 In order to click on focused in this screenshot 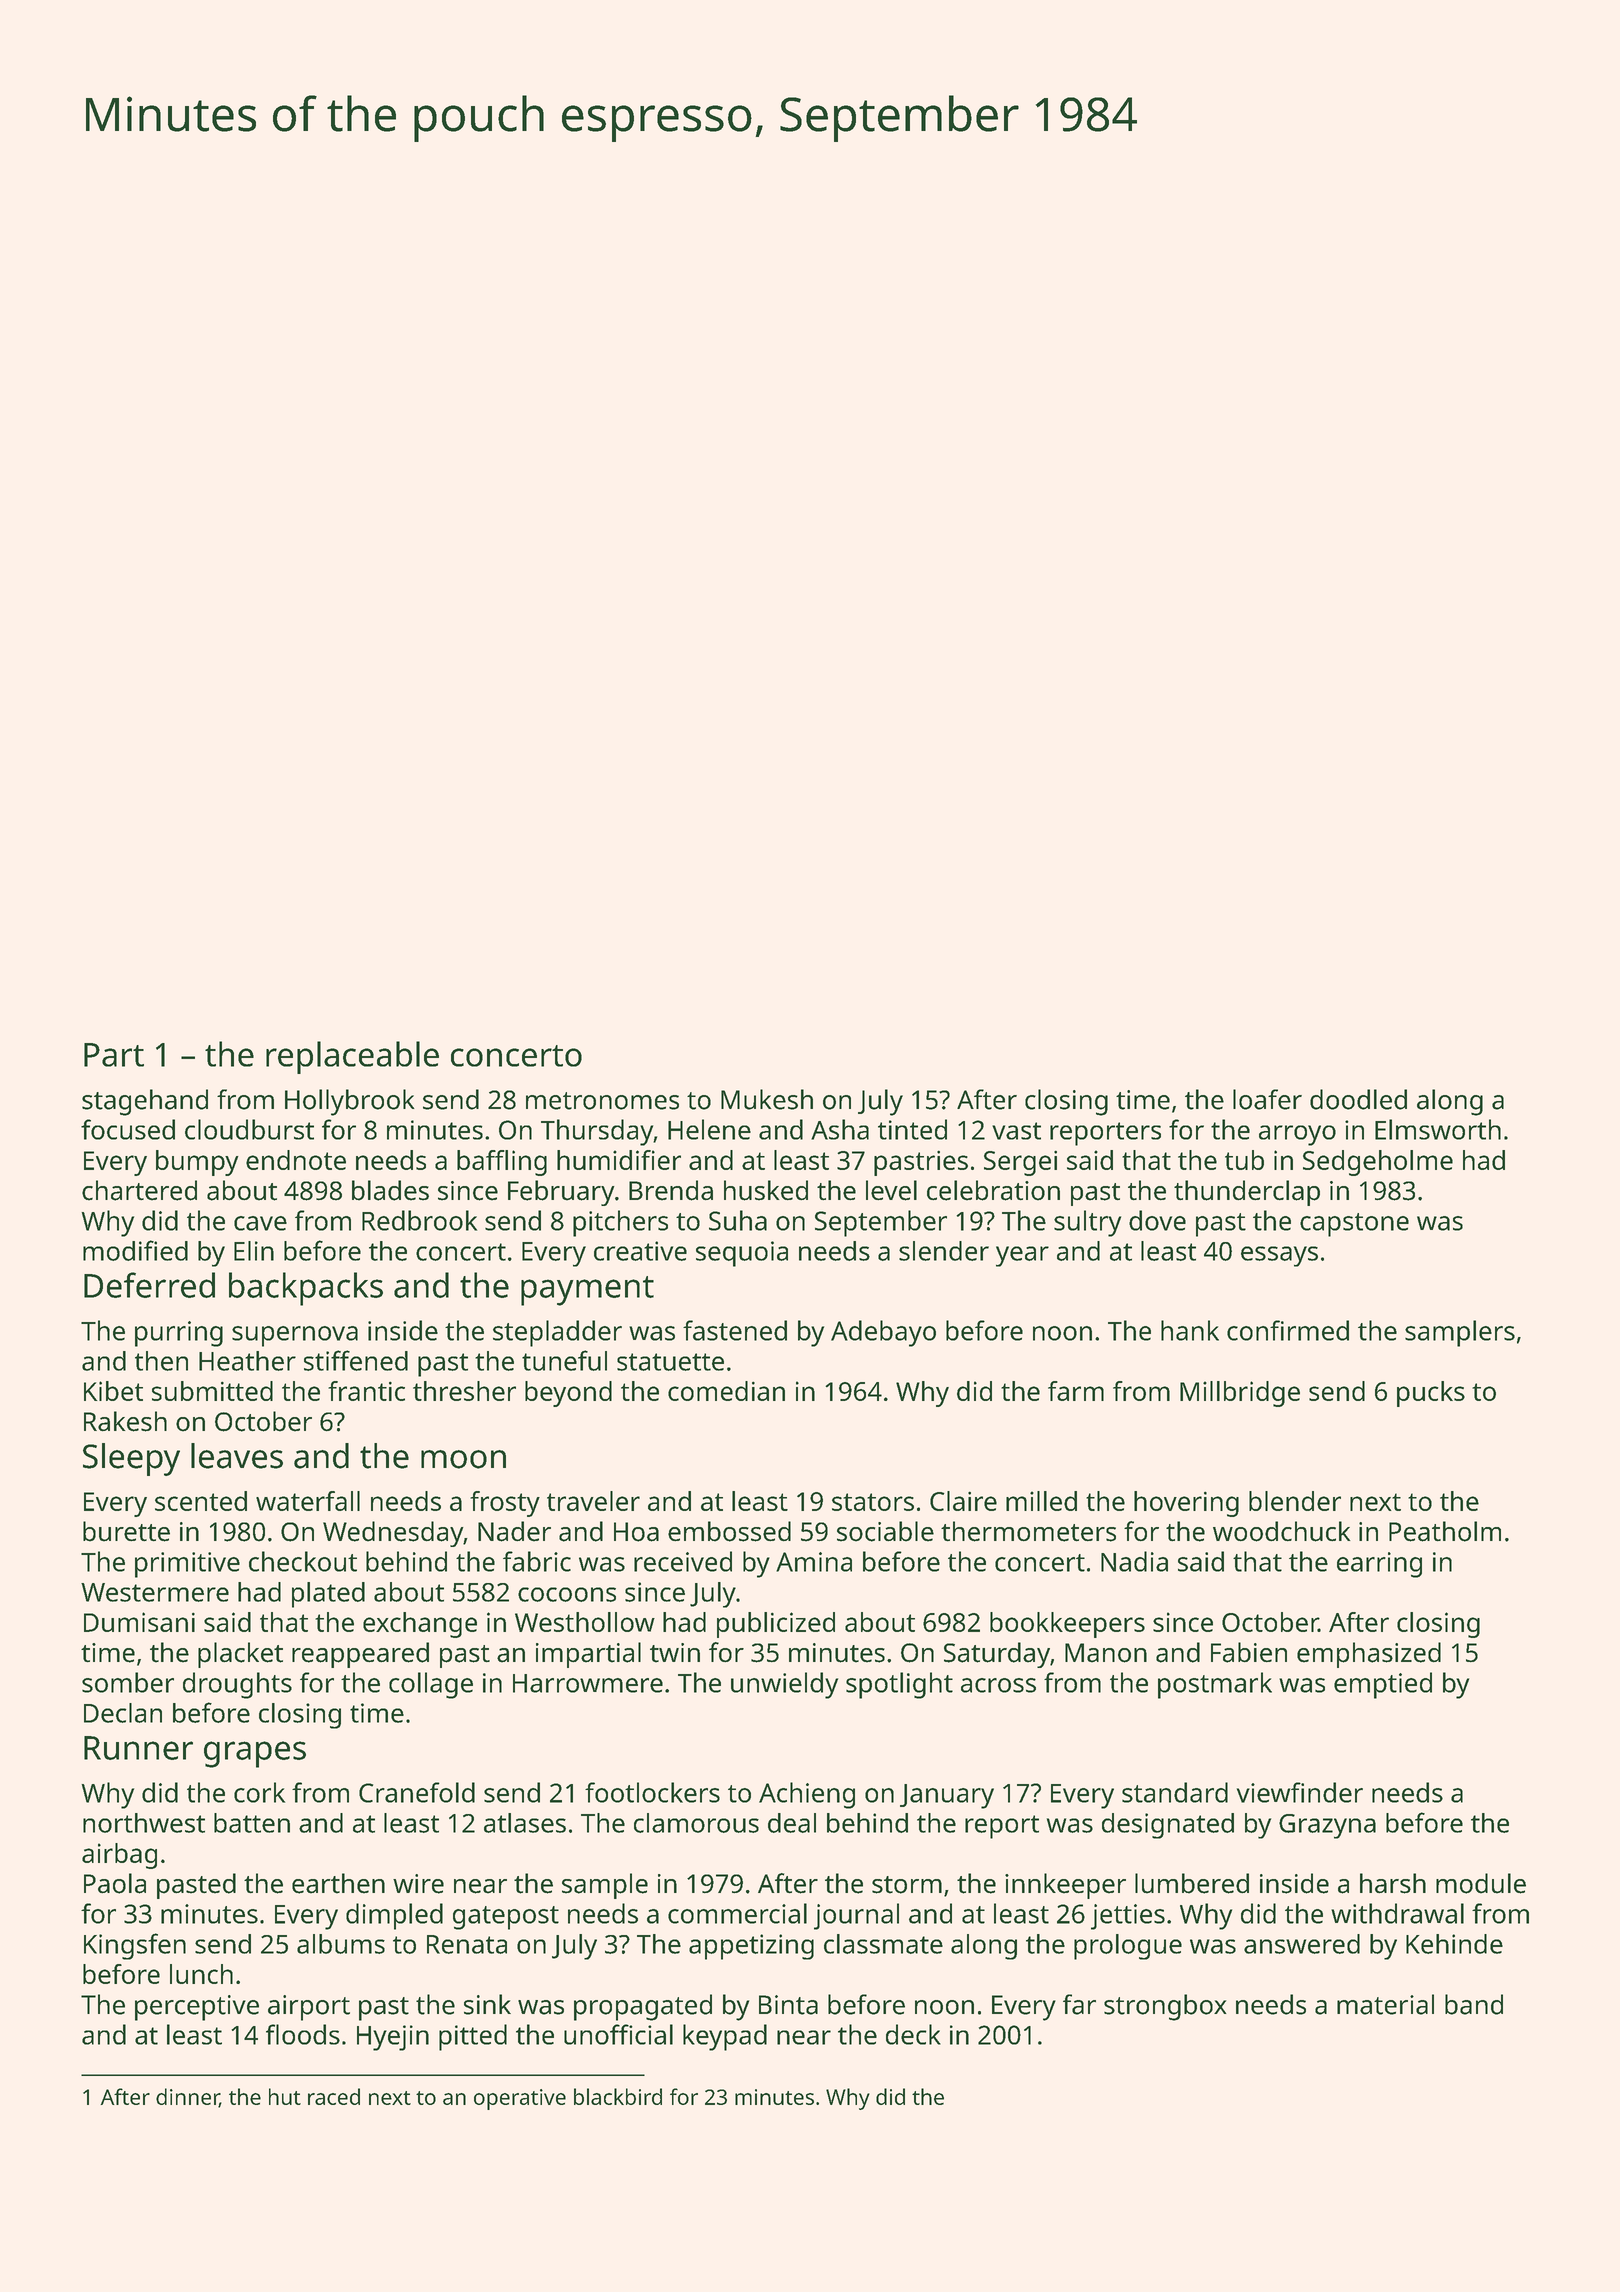, I will do `click(128, 1129)`.
